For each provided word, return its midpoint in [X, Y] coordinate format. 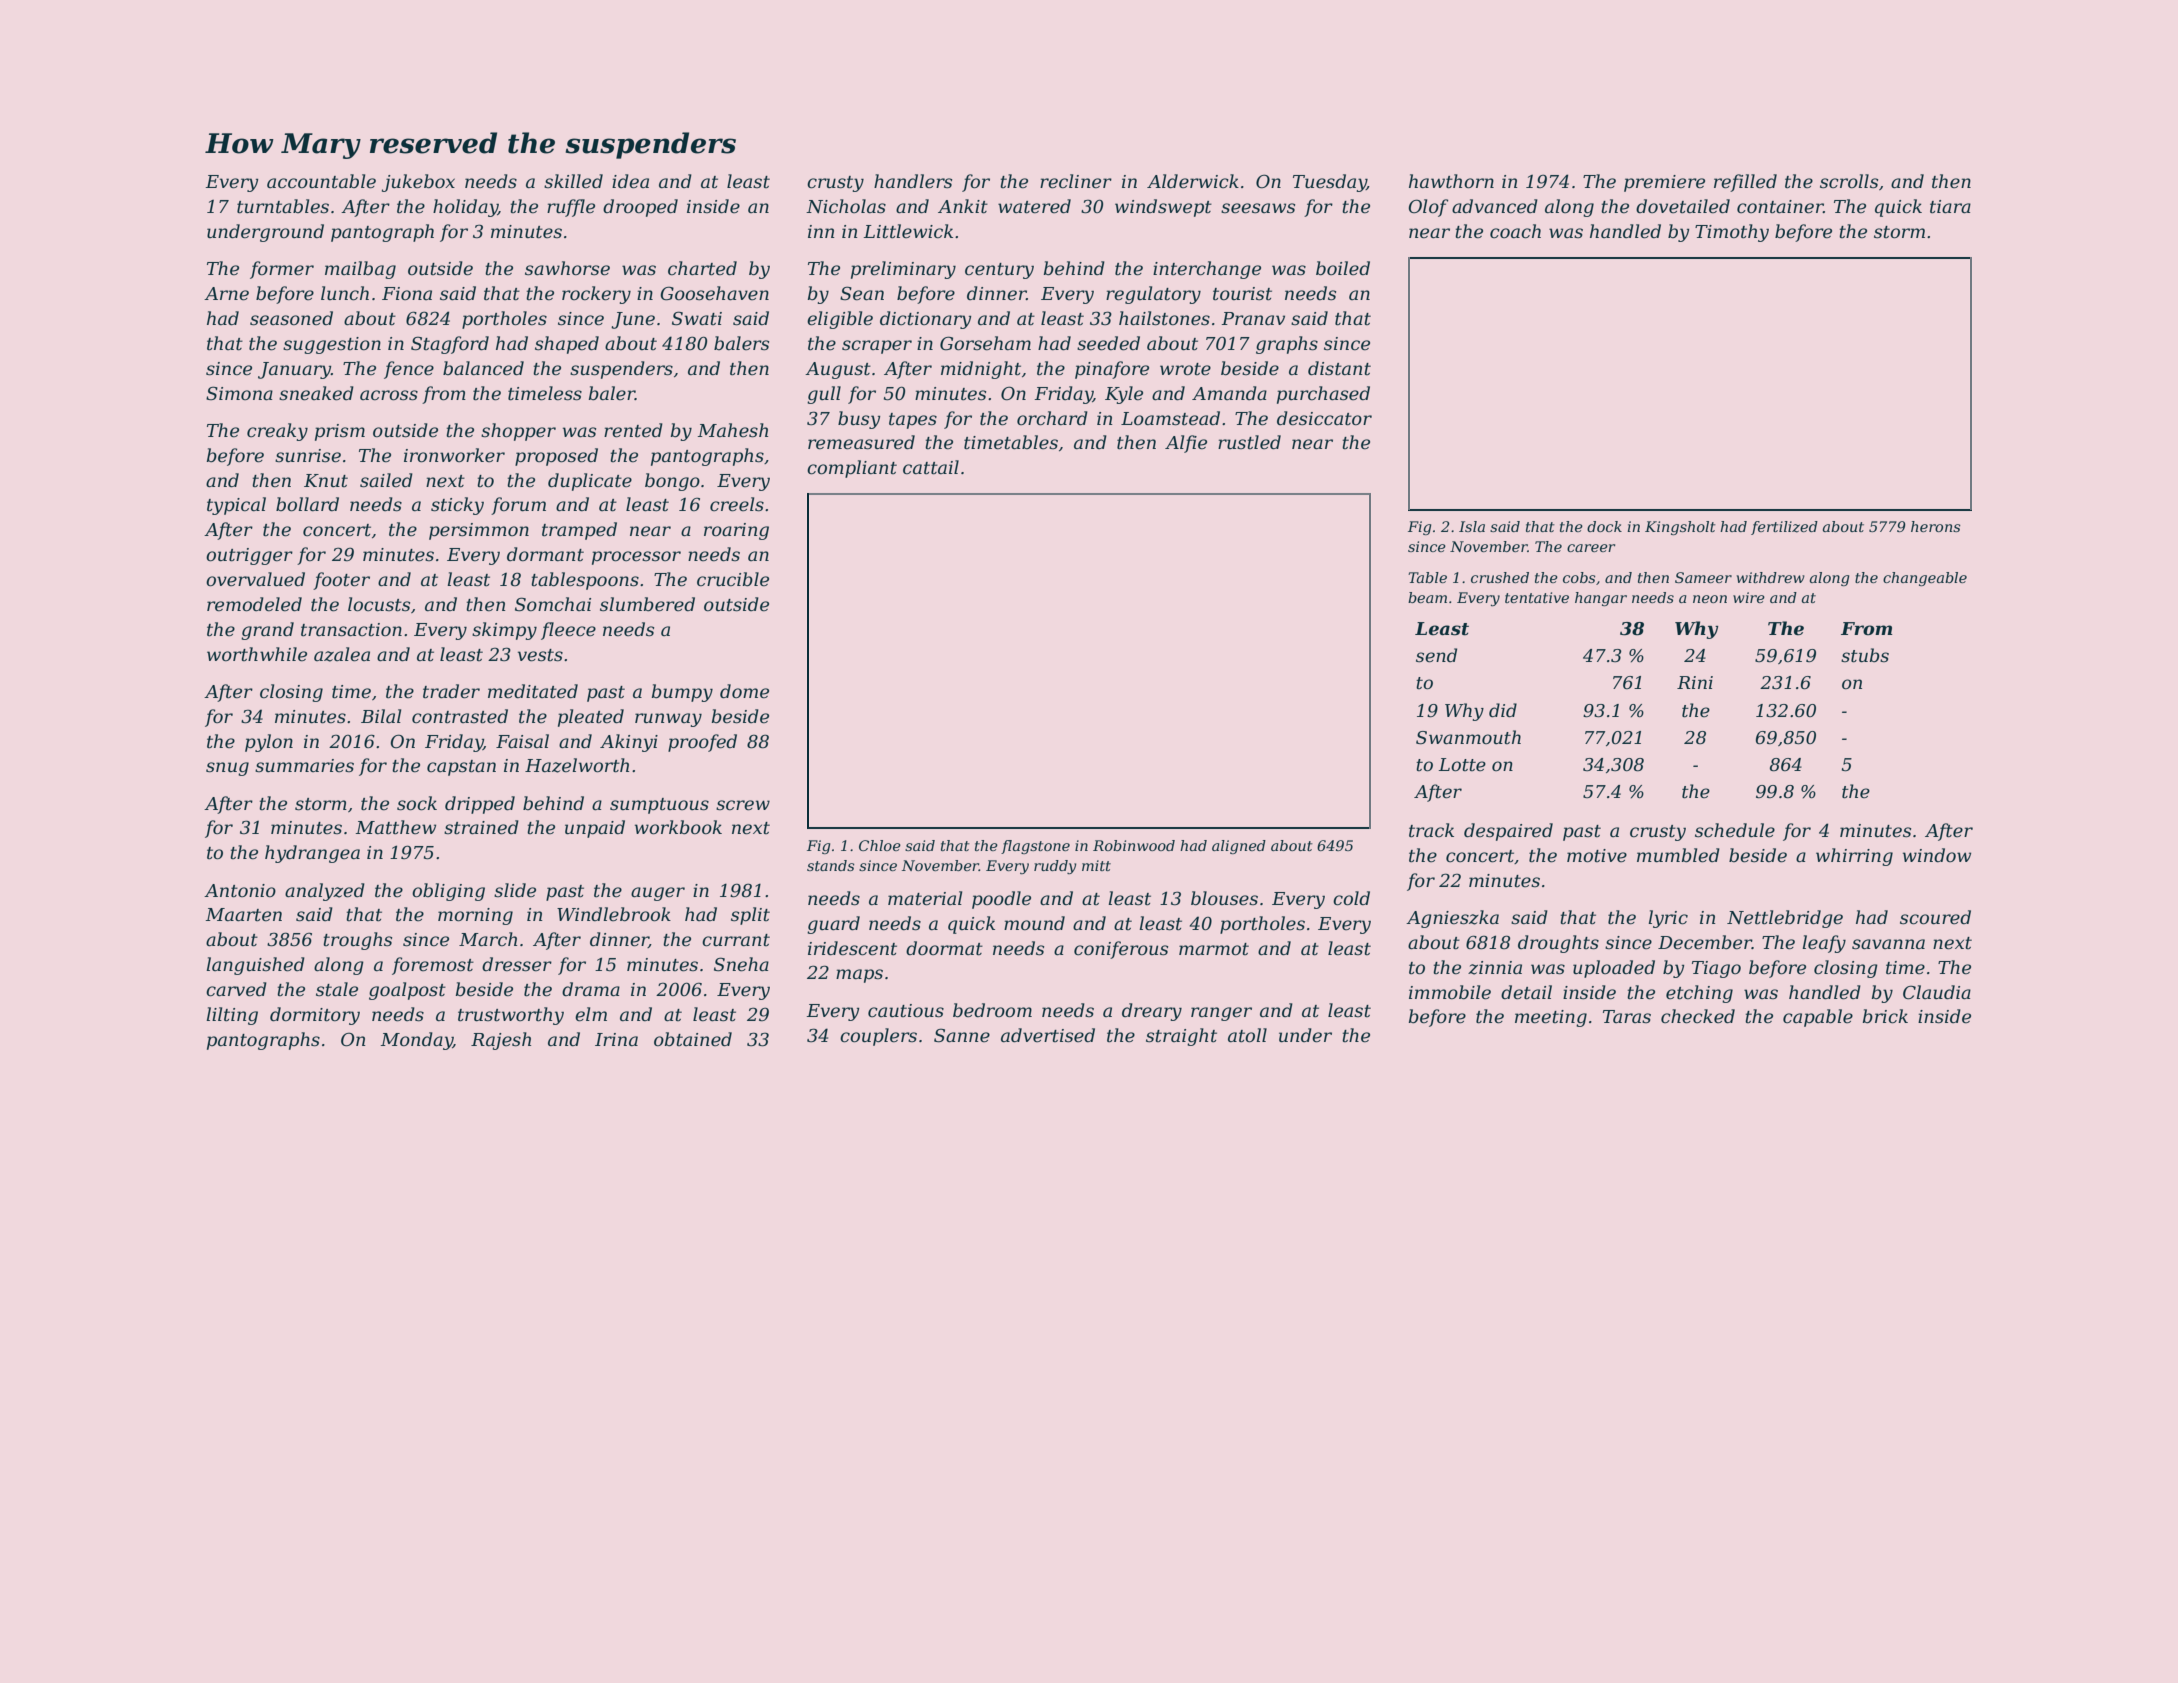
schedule [1735, 830]
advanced [1495, 206]
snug [227, 769]
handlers [913, 181]
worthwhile [257, 654]
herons [1936, 526]
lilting [232, 1016]
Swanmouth [1468, 737]
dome [744, 691]
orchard [1052, 418]
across [389, 395]
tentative [1537, 597]
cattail [931, 467]
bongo [672, 482]
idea [630, 181]
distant [1339, 368]
